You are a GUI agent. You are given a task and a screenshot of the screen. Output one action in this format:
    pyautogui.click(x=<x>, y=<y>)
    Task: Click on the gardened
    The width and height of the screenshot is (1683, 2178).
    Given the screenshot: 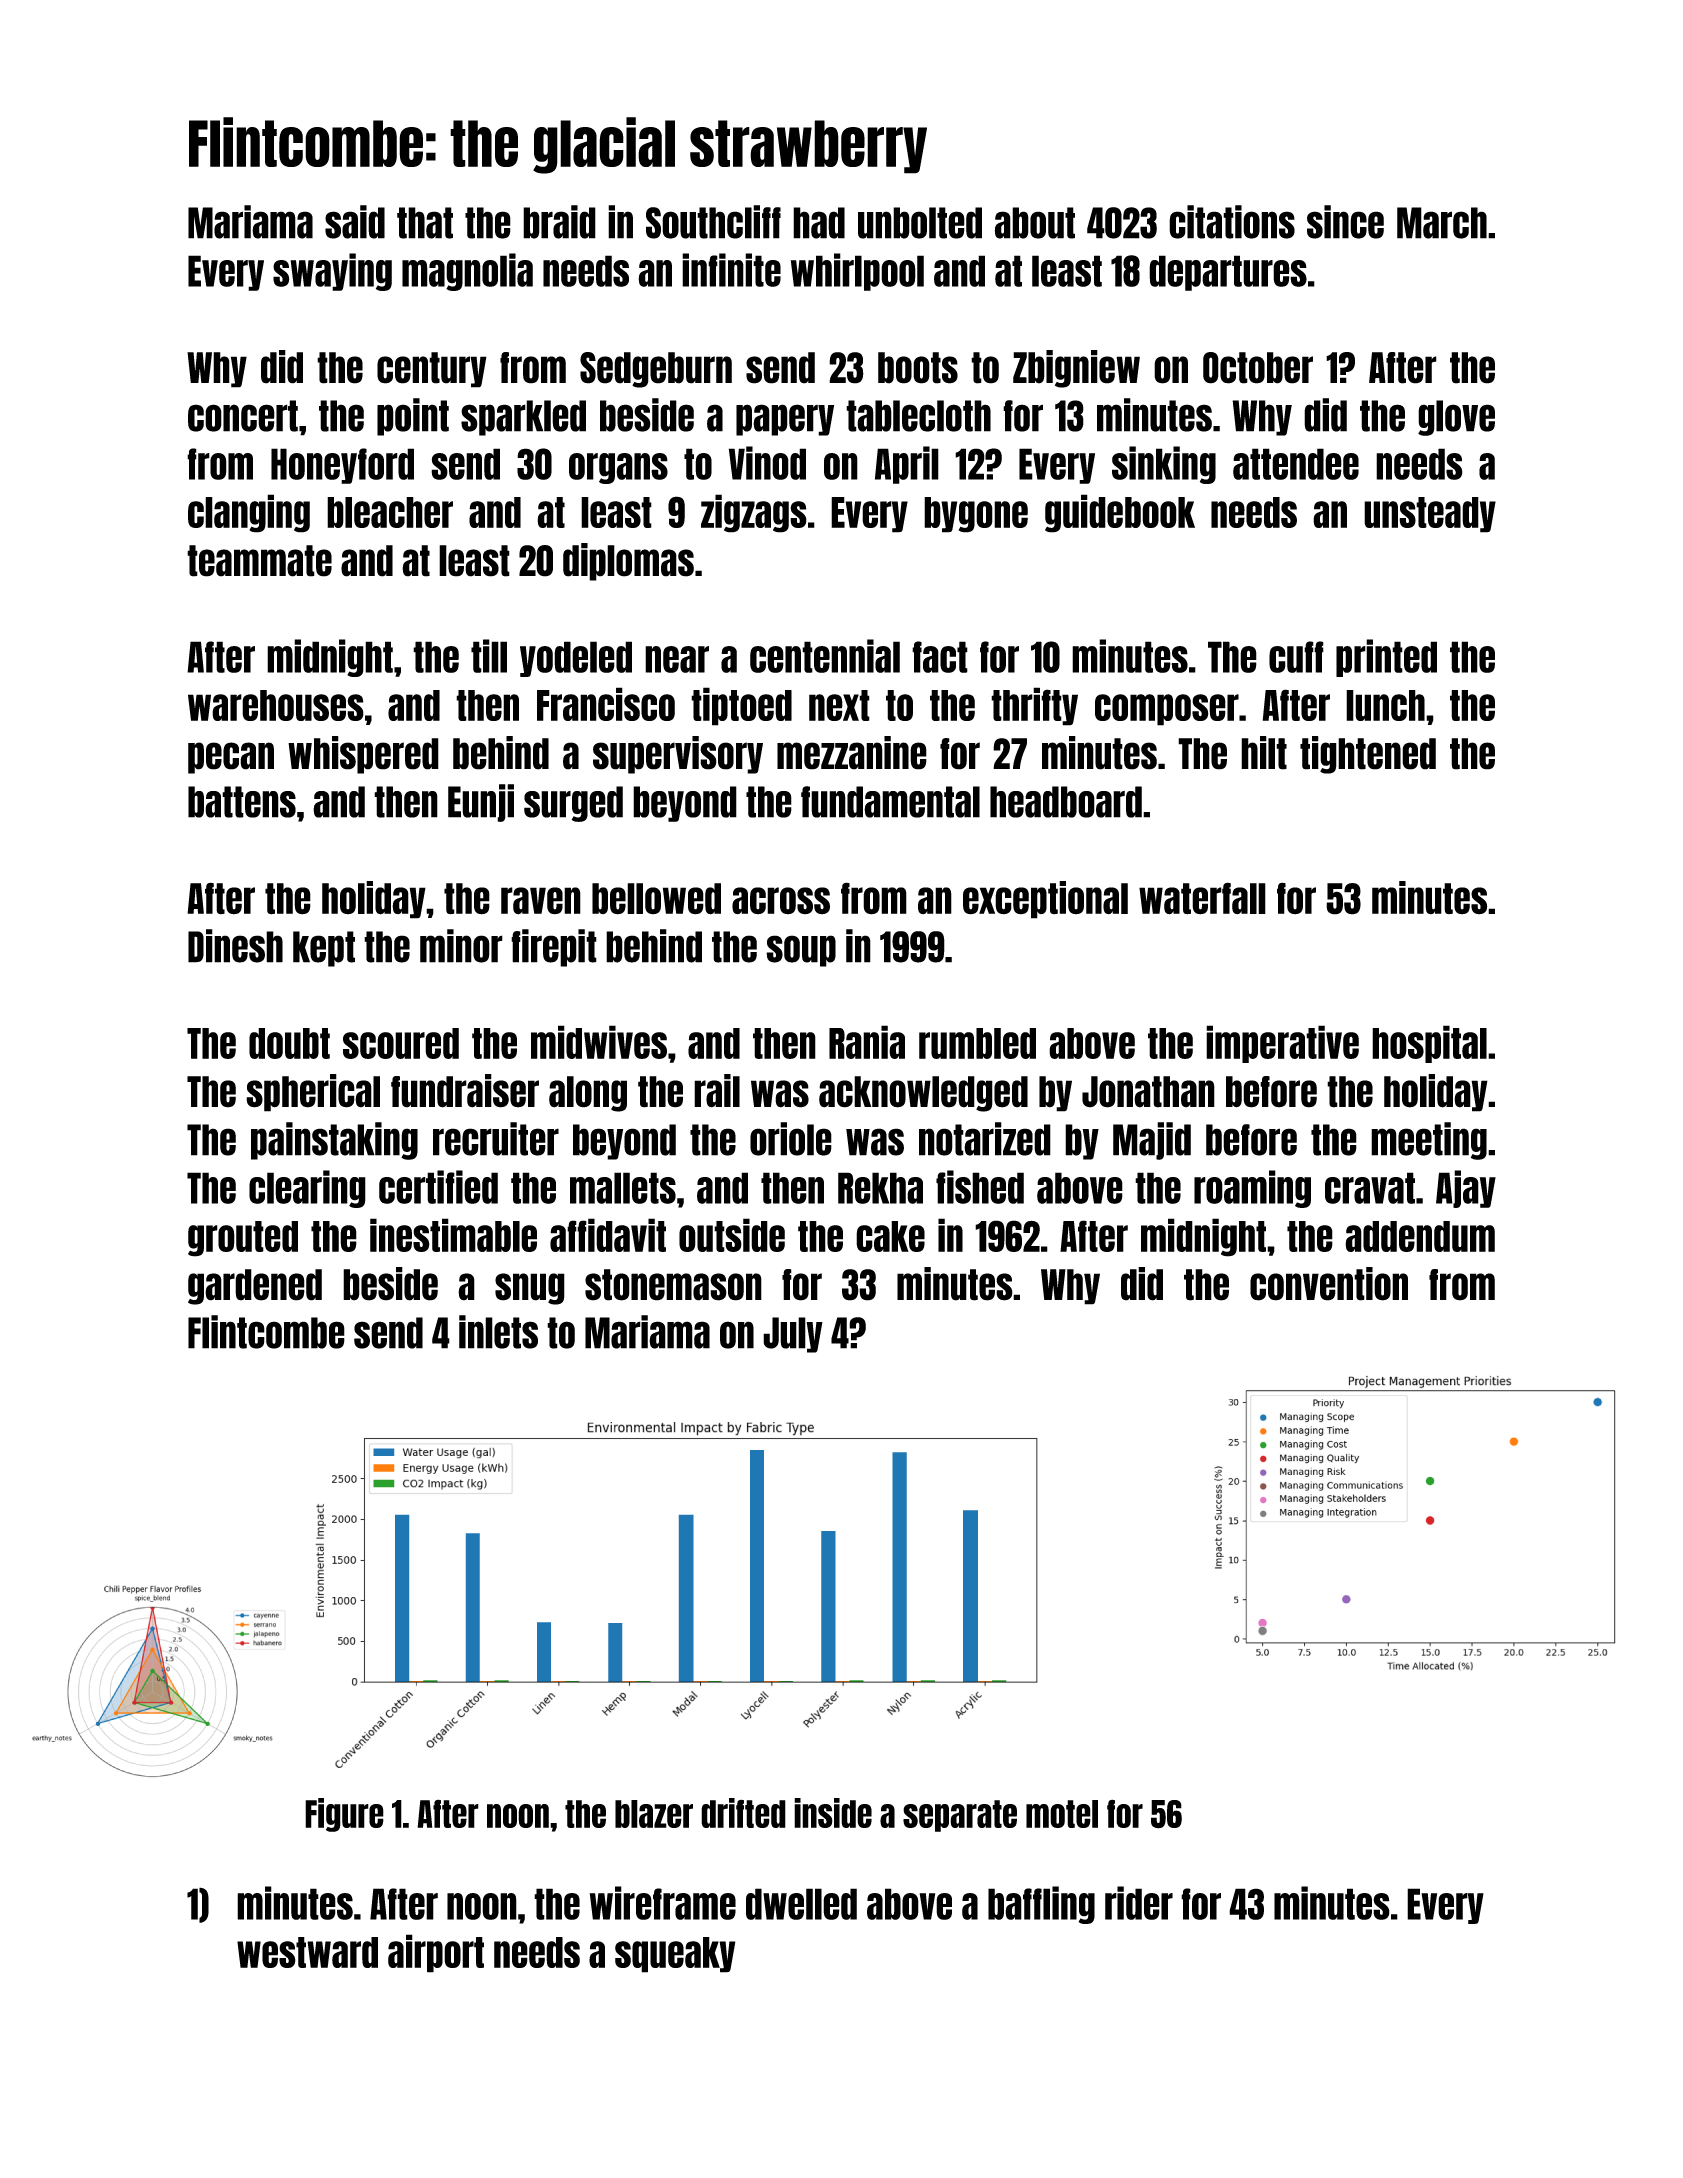 What is the action you would take?
    pyautogui.click(x=255, y=1287)
